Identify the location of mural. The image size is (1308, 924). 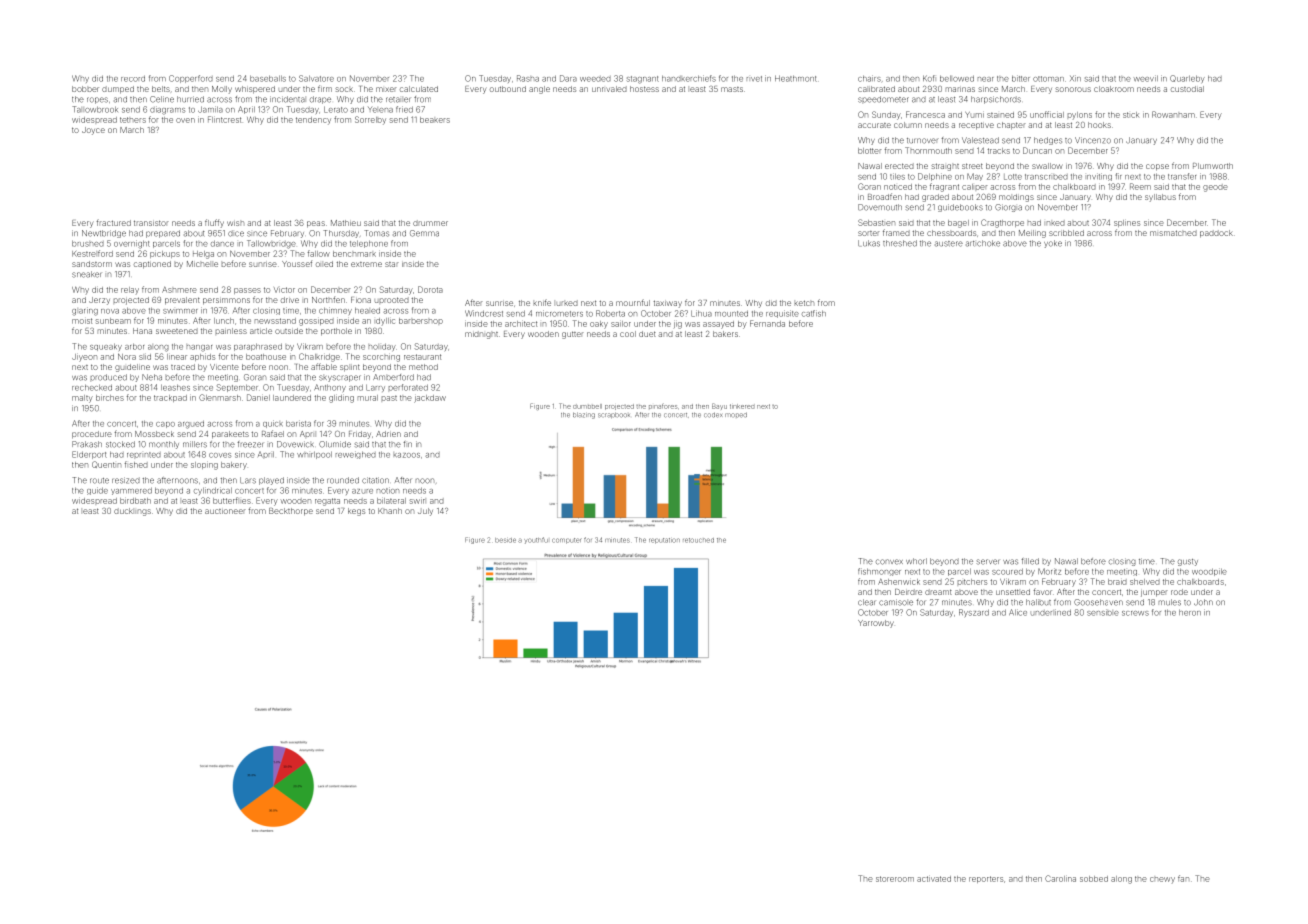
(368, 398).
